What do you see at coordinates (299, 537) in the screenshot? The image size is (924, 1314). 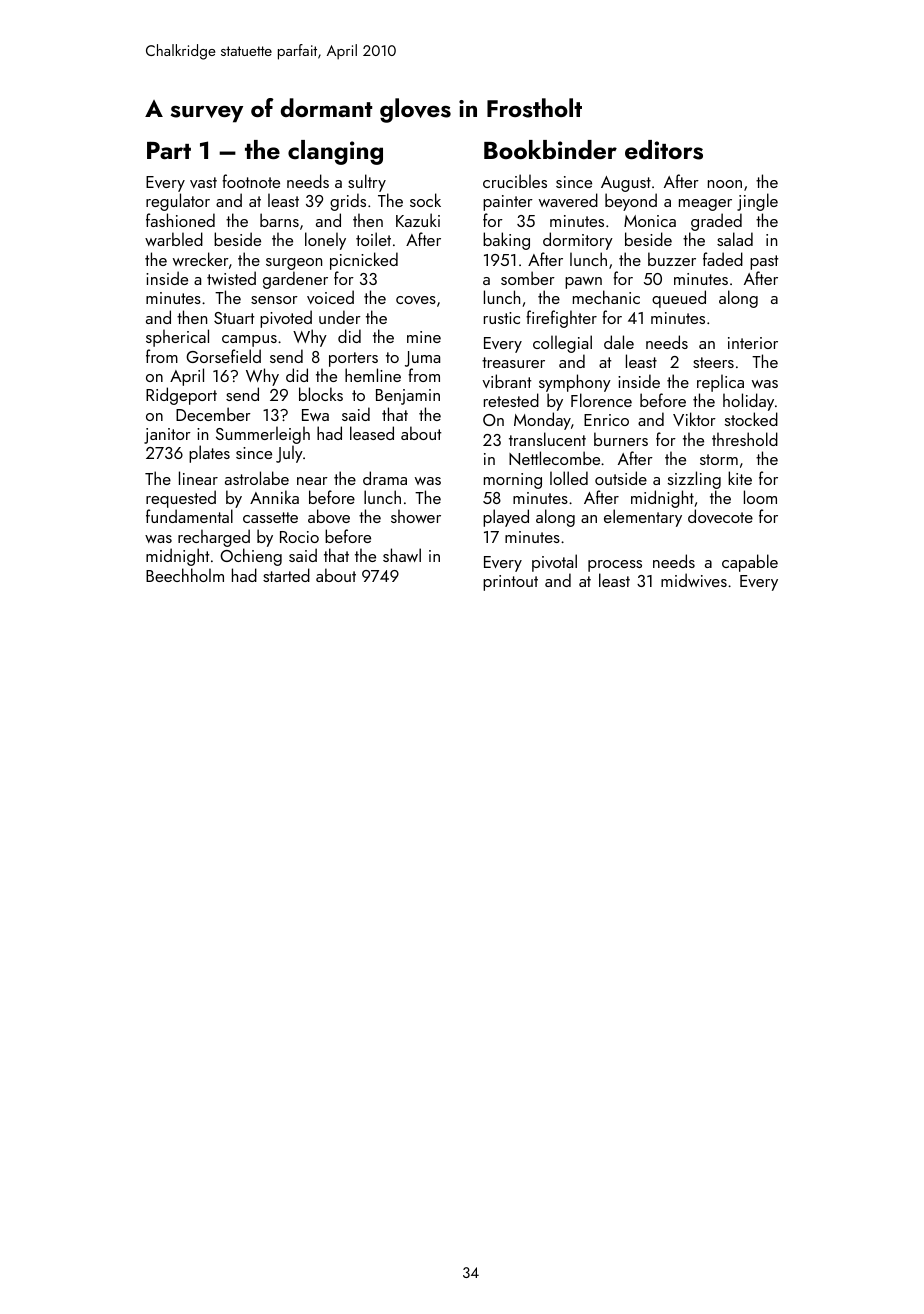 I see `Rocio` at bounding box center [299, 537].
